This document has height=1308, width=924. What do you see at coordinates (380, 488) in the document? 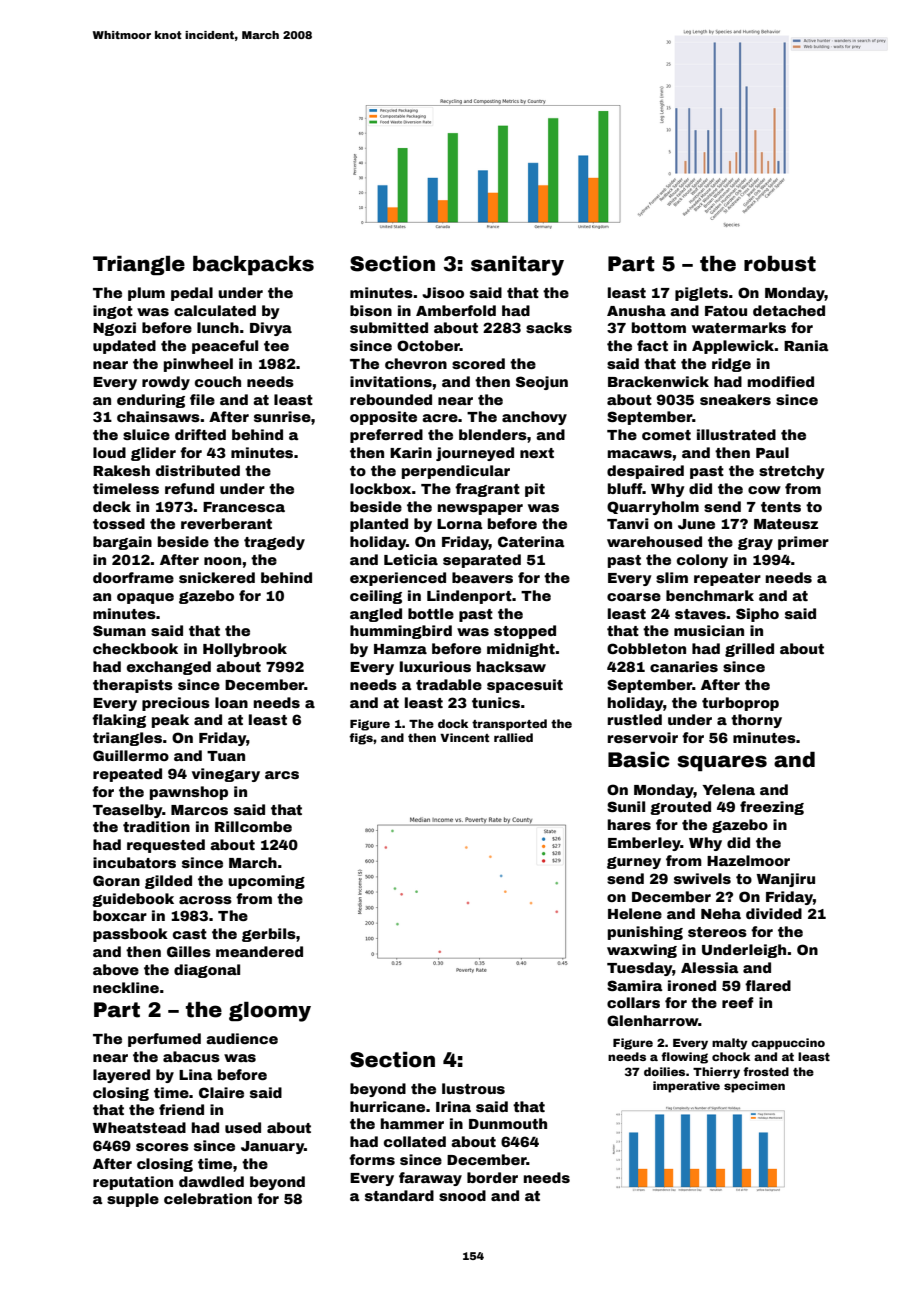
I see `lockbox` at bounding box center [380, 488].
